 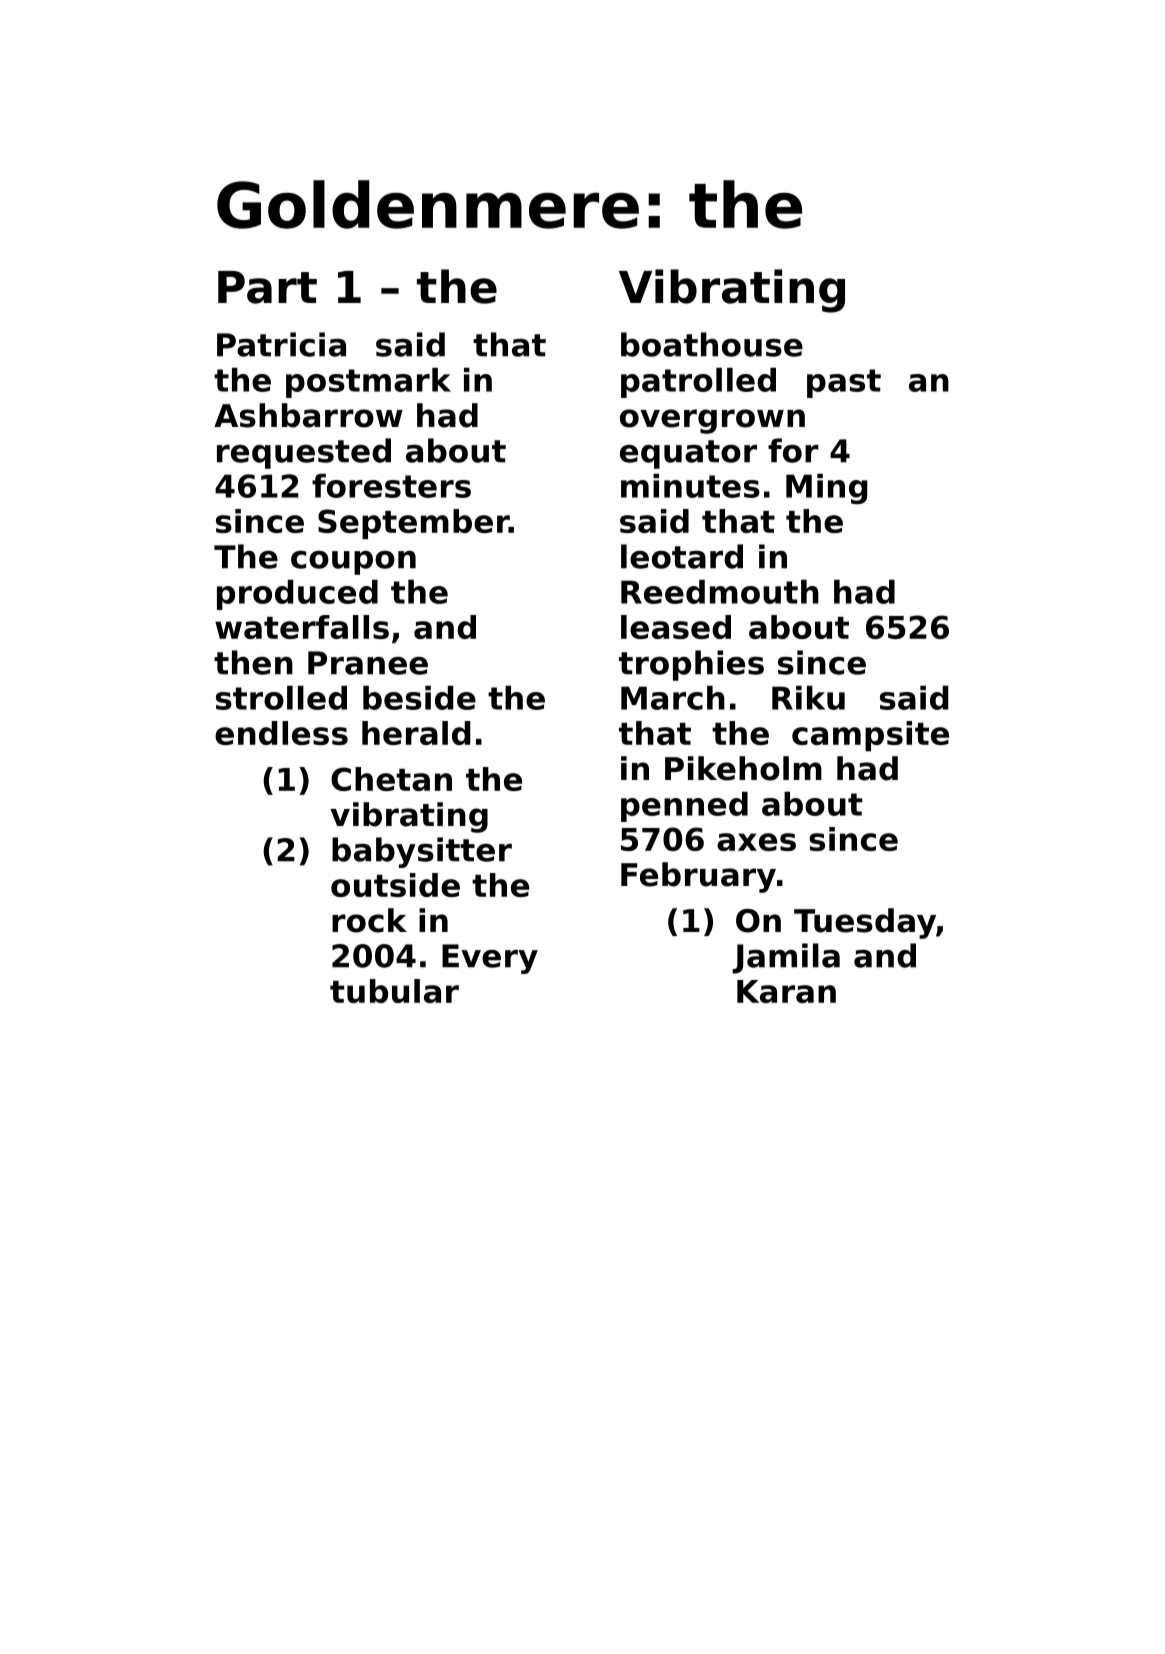 I want to click on postmark, so click(x=368, y=382).
